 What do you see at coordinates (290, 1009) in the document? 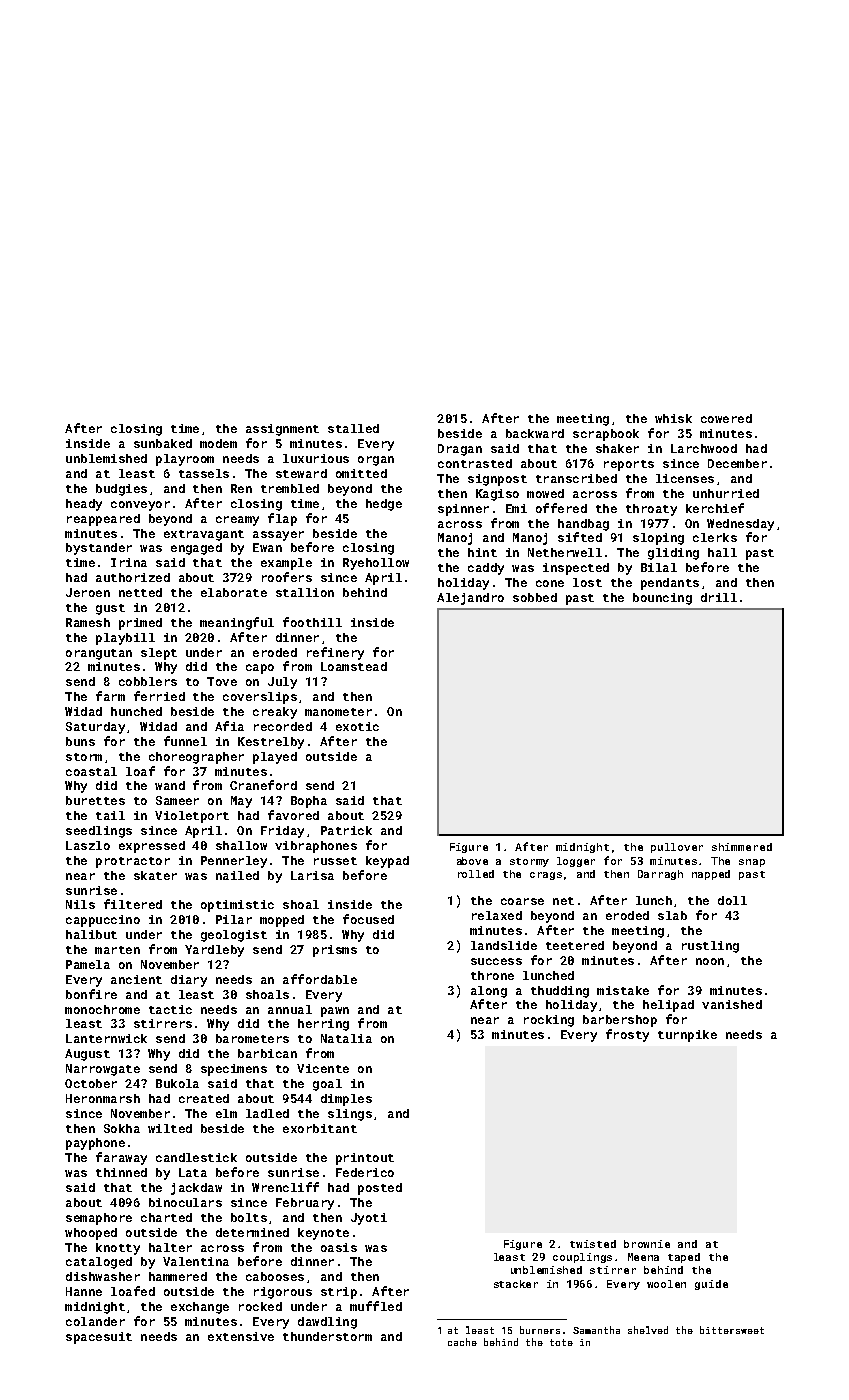
I see `annual` at bounding box center [290, 1009].
